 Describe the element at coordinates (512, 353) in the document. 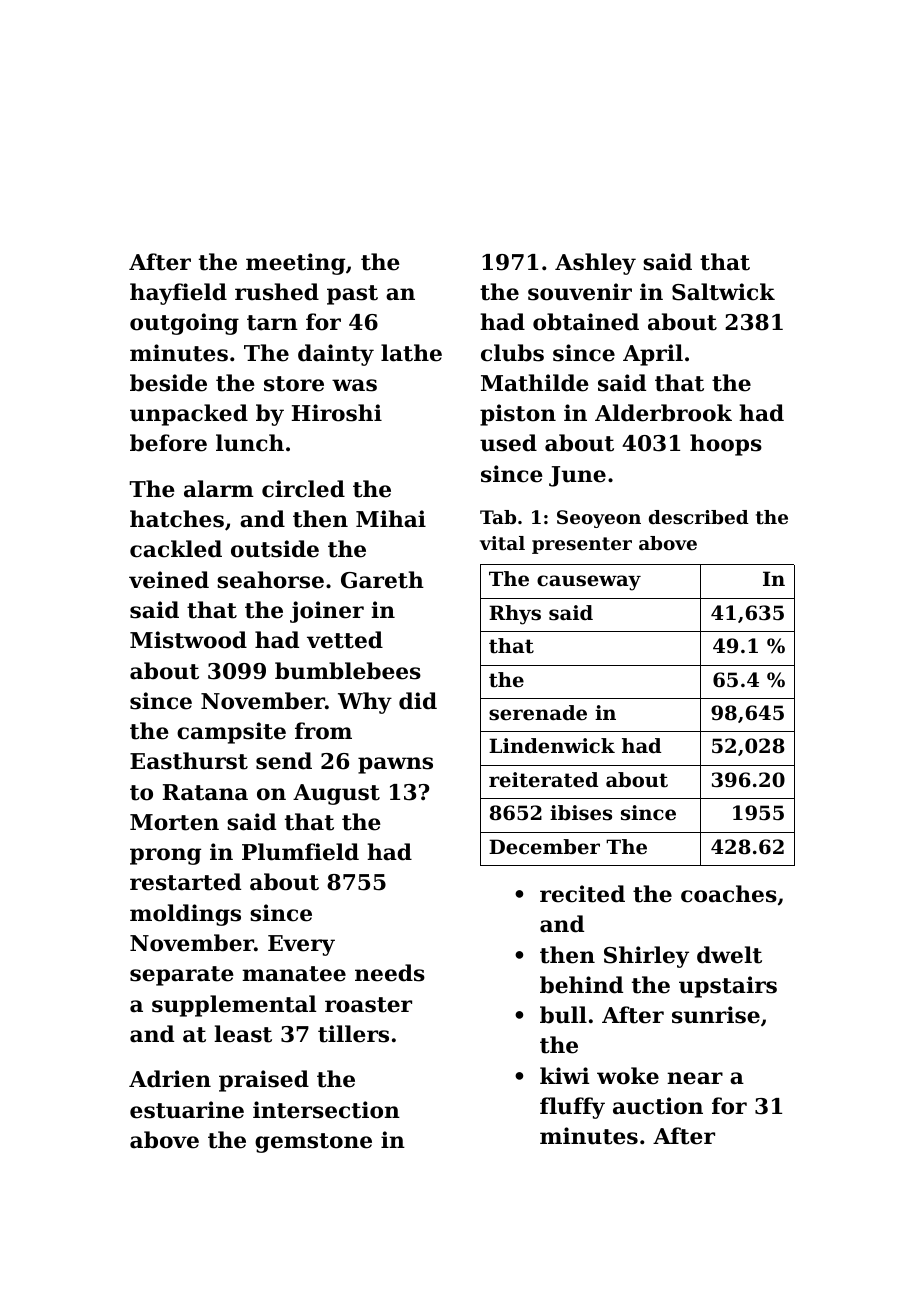

I see `clubs` at that location.
